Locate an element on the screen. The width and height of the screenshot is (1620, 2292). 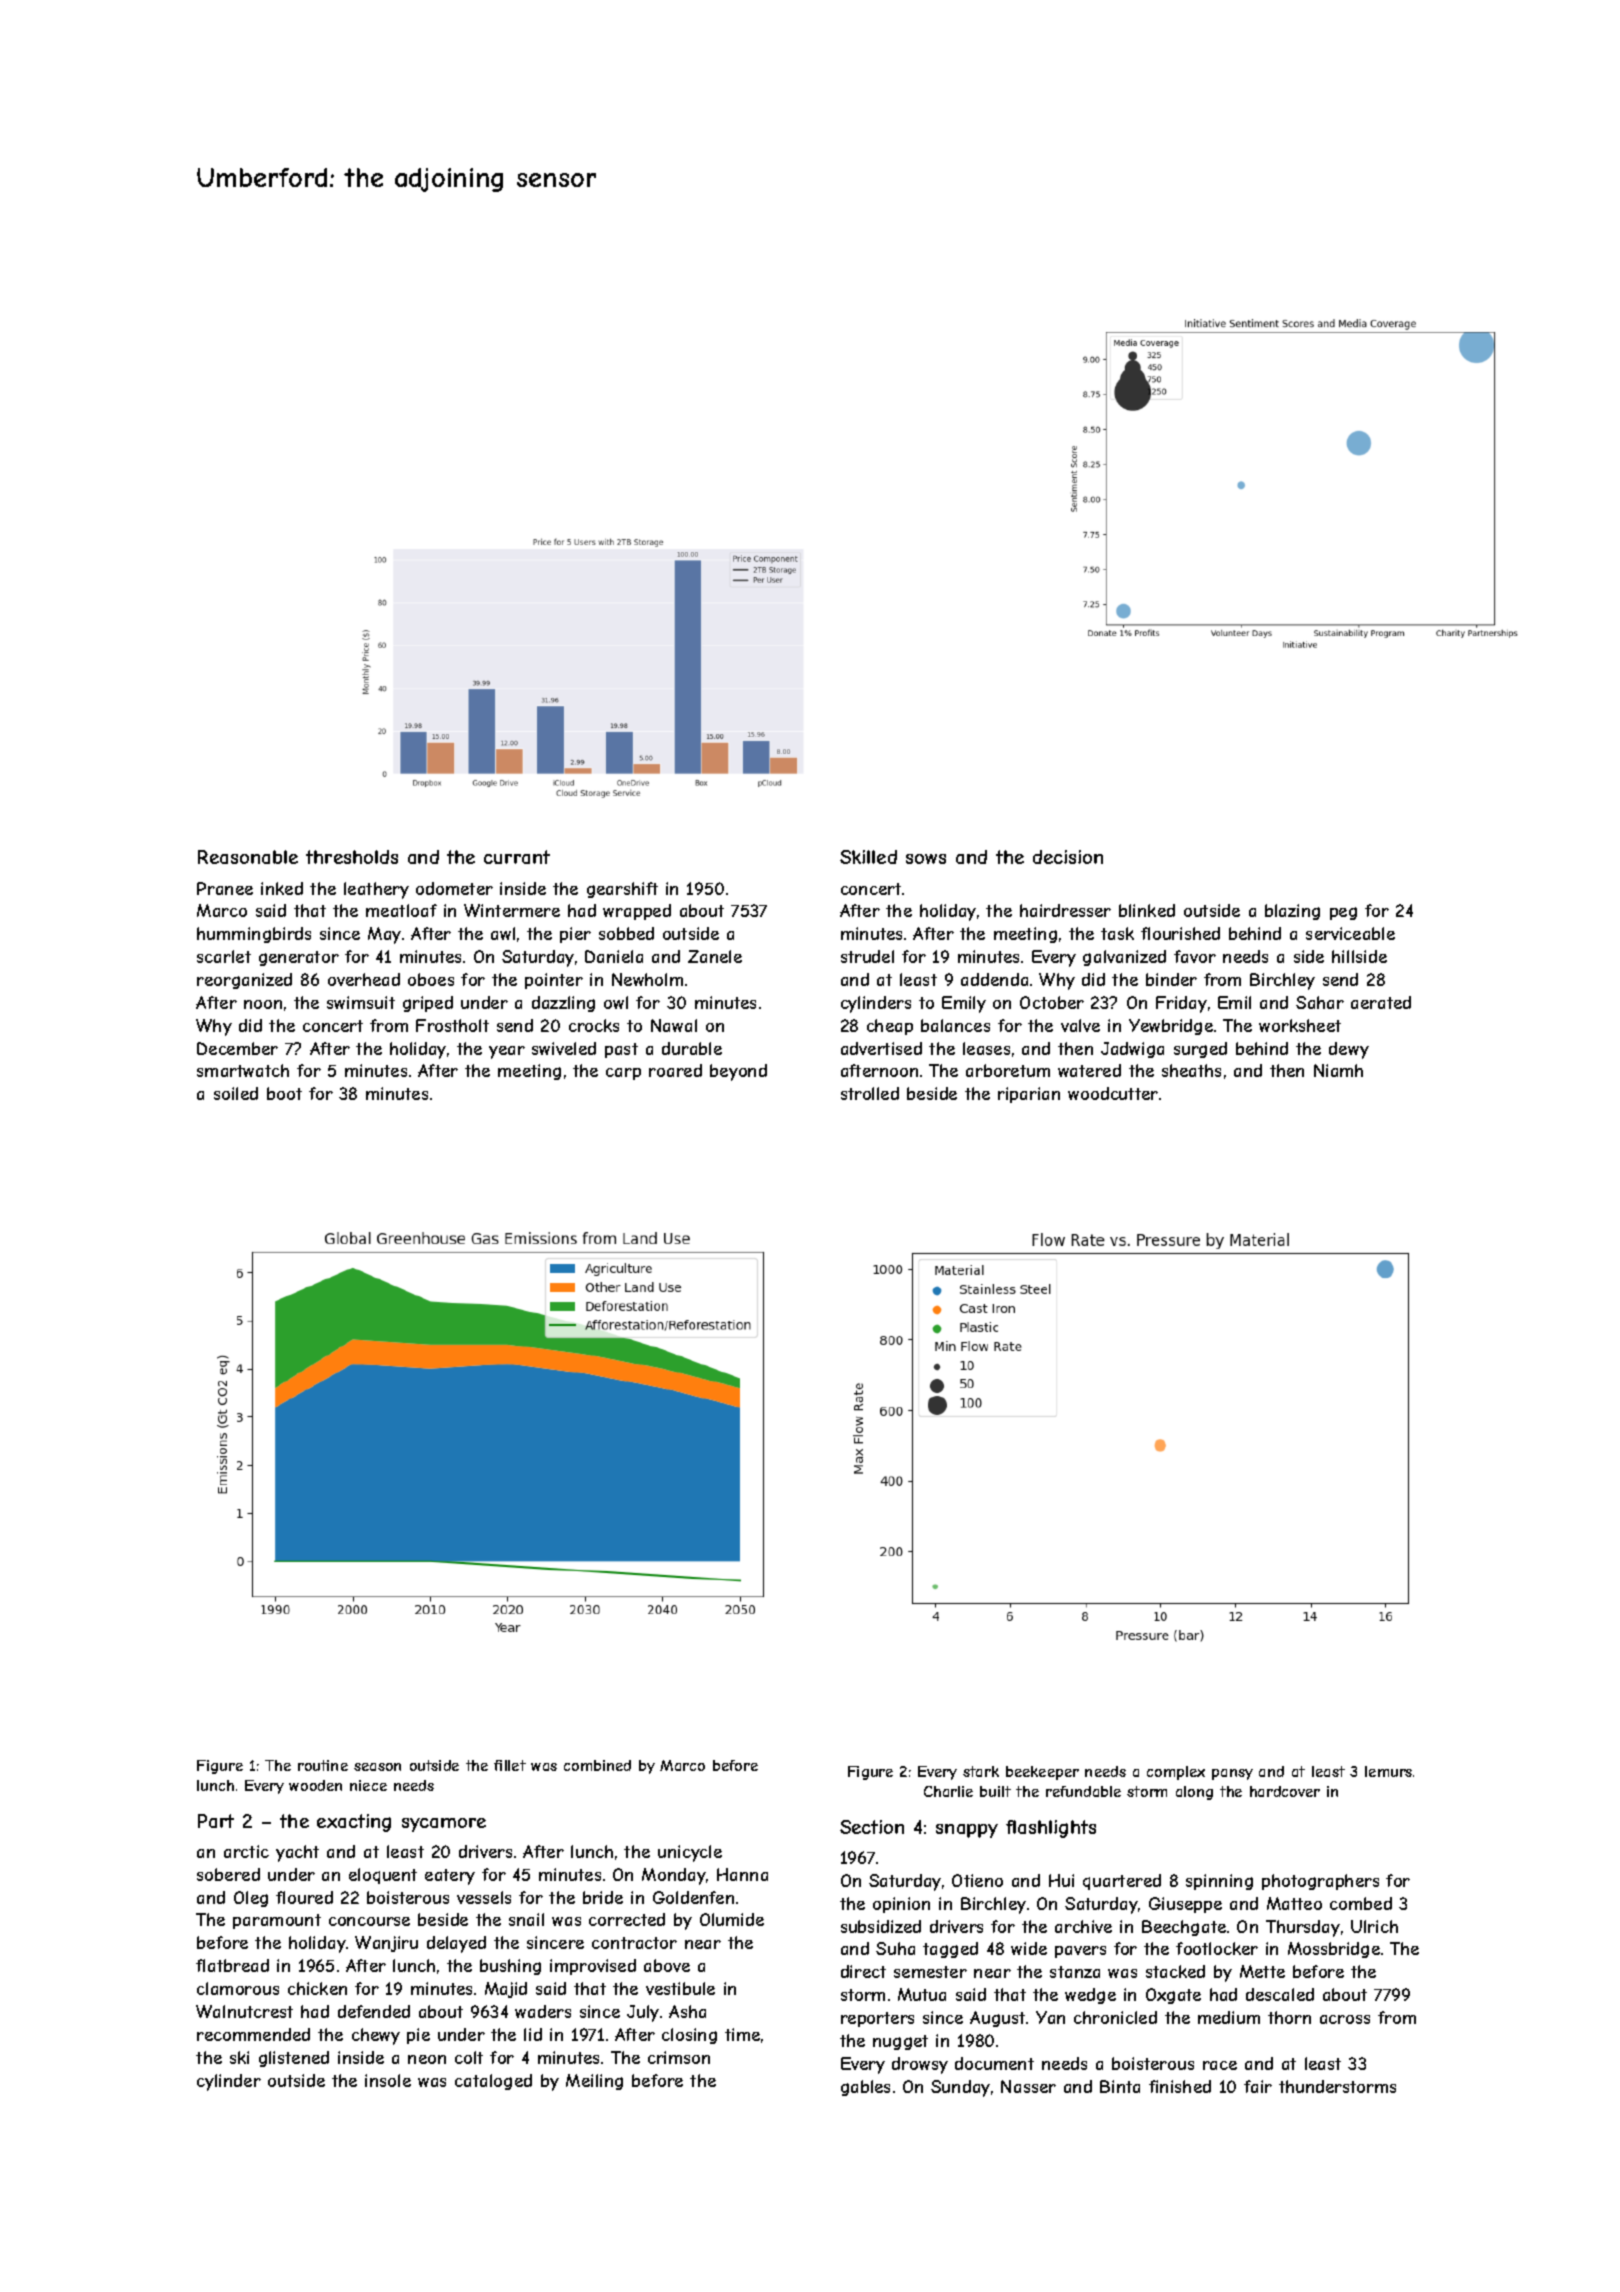
Walnutcrest is located at coordinates (244, 2011).
